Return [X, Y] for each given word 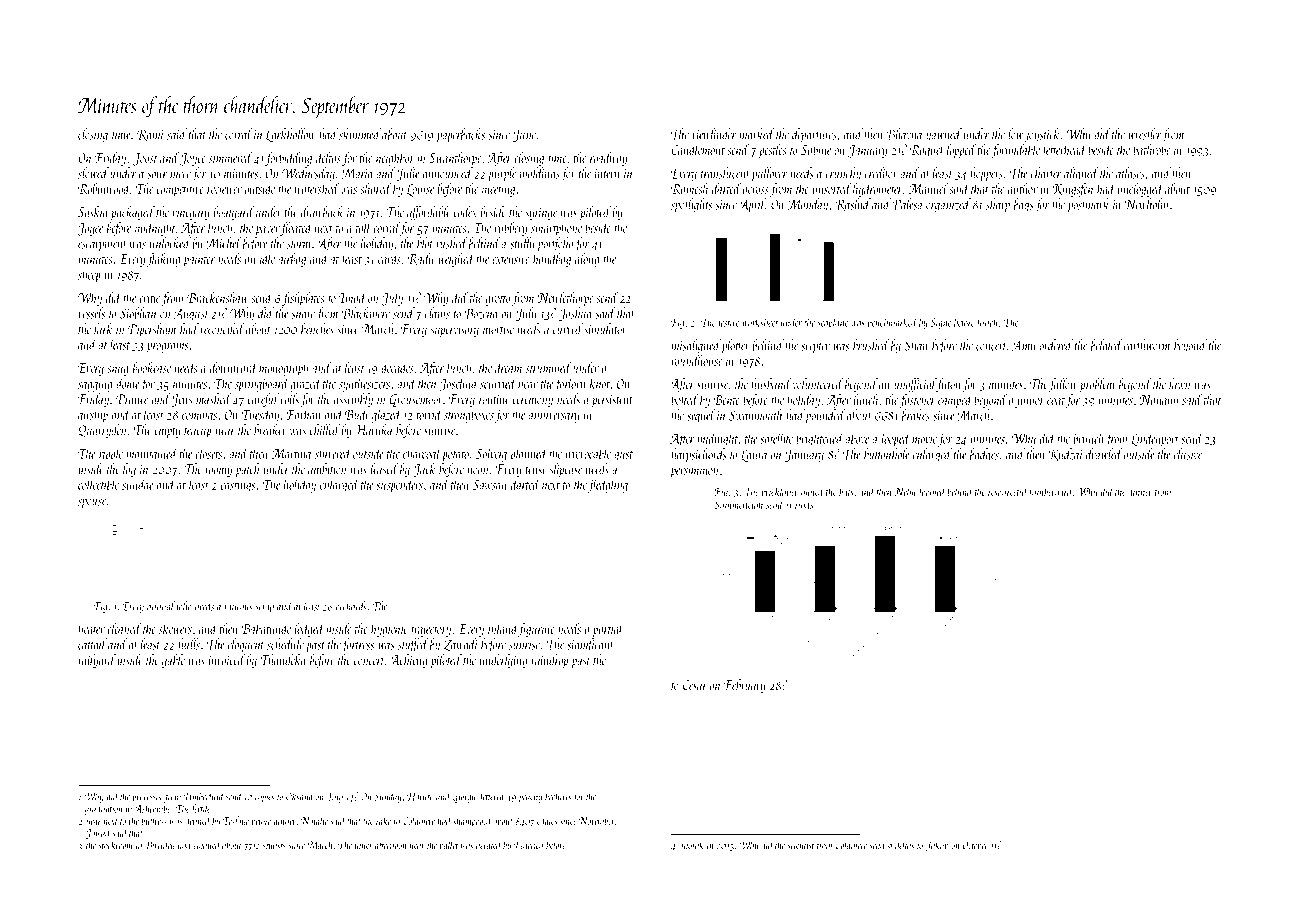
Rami [150, 135]
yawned [944, 135]
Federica [528, 844]
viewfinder [714, 135]
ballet [449, 845]
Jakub [937, 845]
